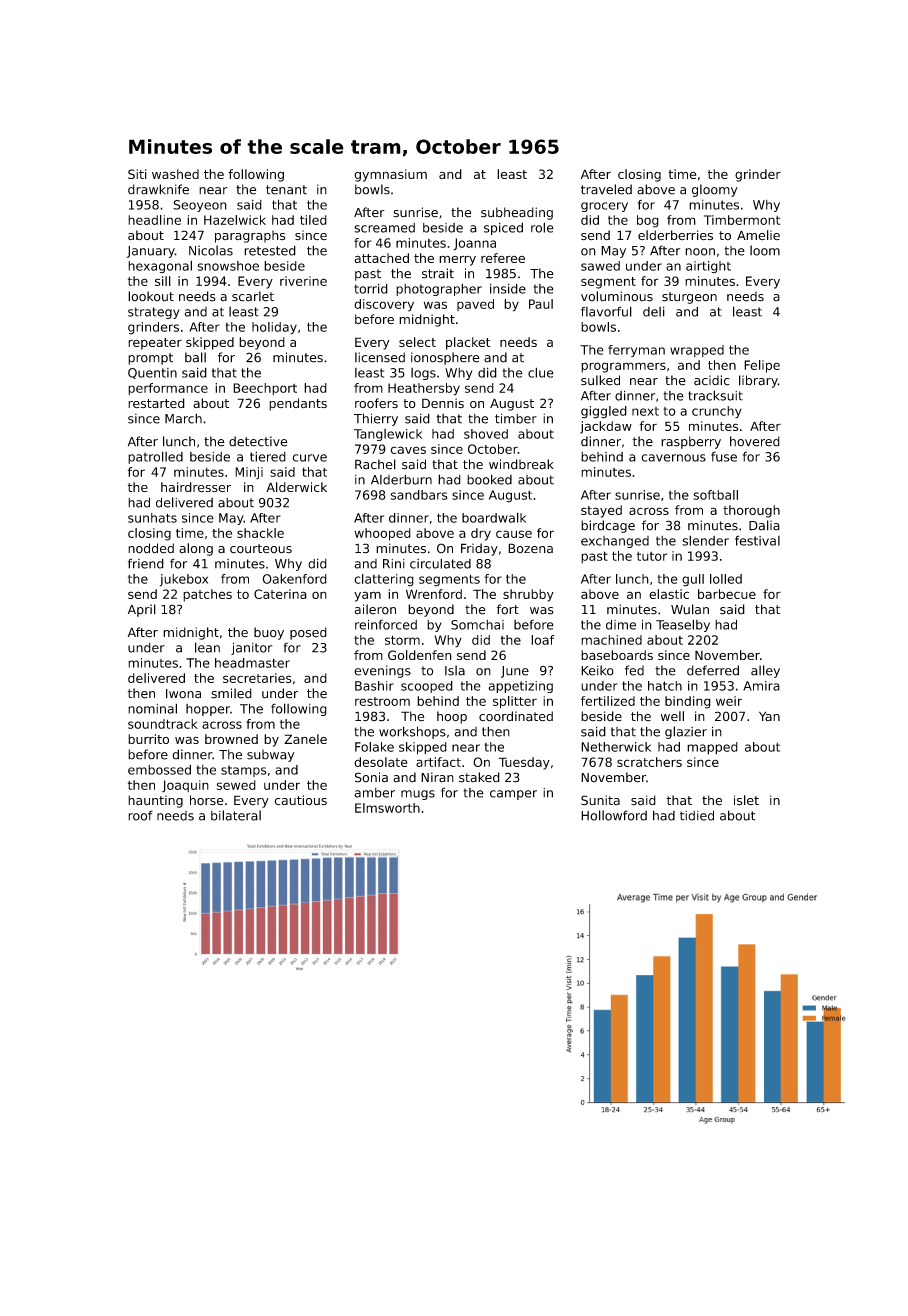 Image resolution: width=908 pixels, height=1316 pixels. Describe the element at coordinates (258, 441) in the screenshot. I see `detective` at that location.
